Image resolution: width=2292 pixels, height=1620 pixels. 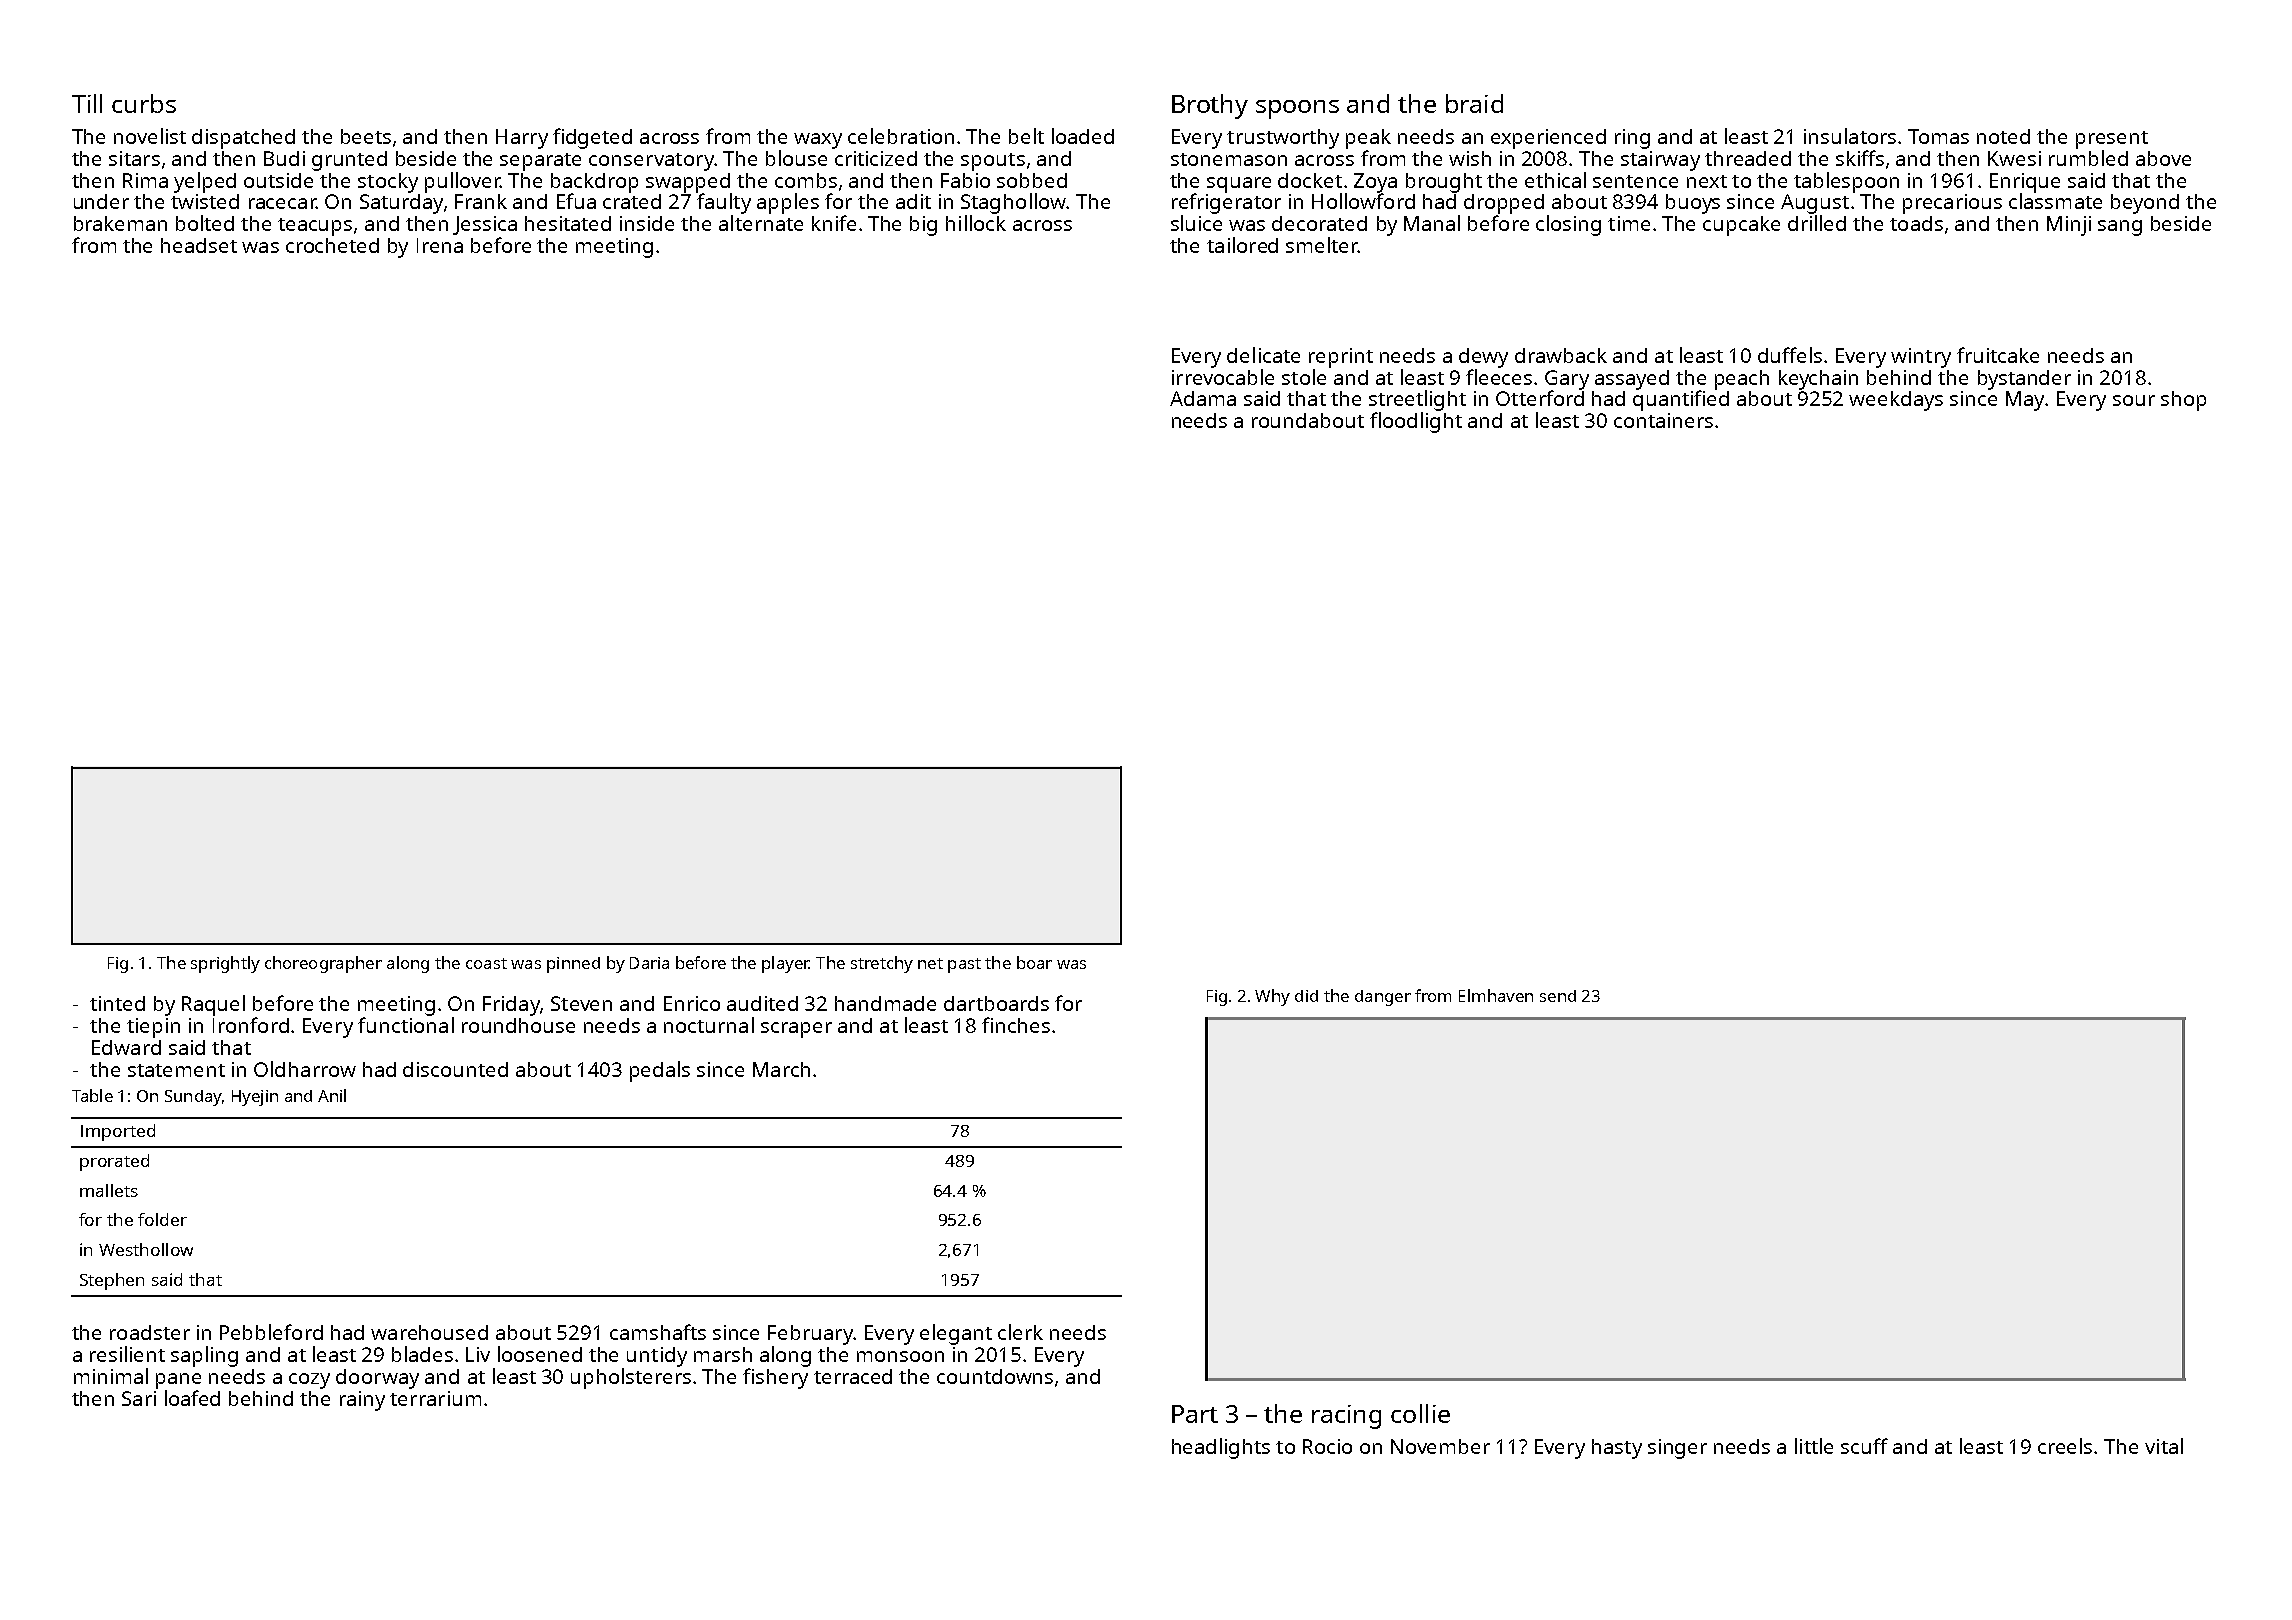 I want to click on May, so click(x=2025, y=401).
